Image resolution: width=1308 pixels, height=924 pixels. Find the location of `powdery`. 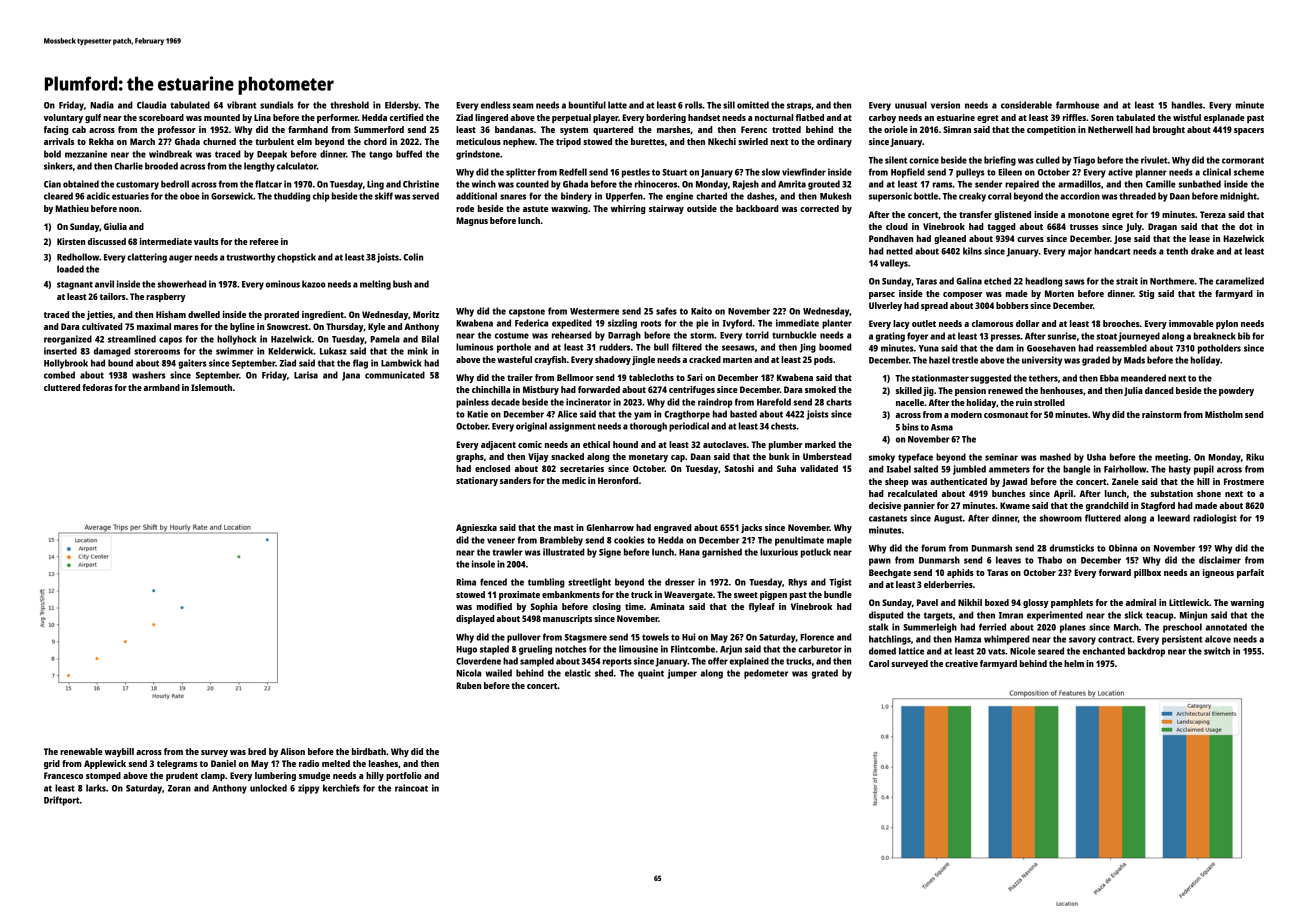

powdery is located at coordinates (1236, 391).
